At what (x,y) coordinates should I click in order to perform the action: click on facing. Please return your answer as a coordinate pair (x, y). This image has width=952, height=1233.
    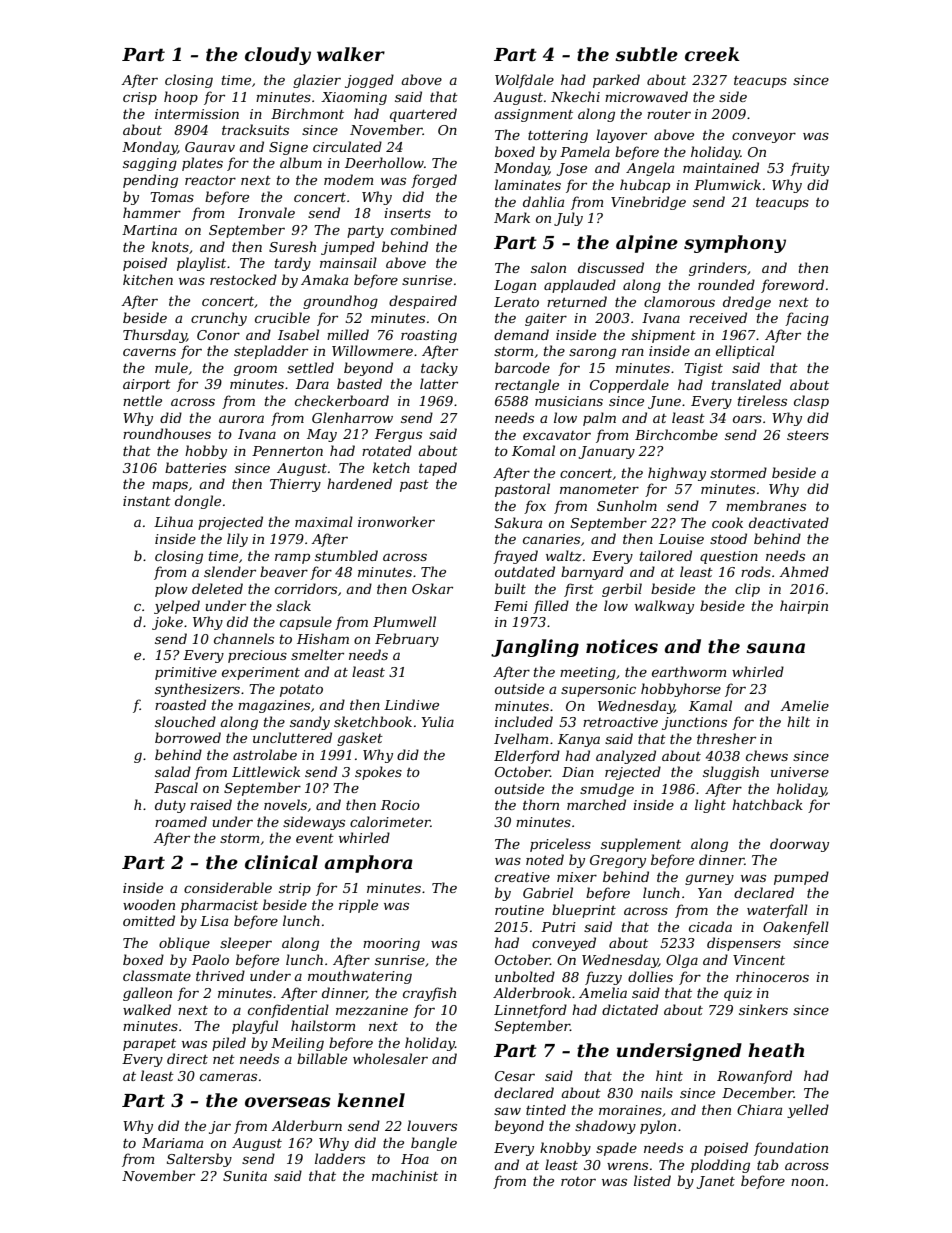
    Looking at the image, I should click on (807, 319).
